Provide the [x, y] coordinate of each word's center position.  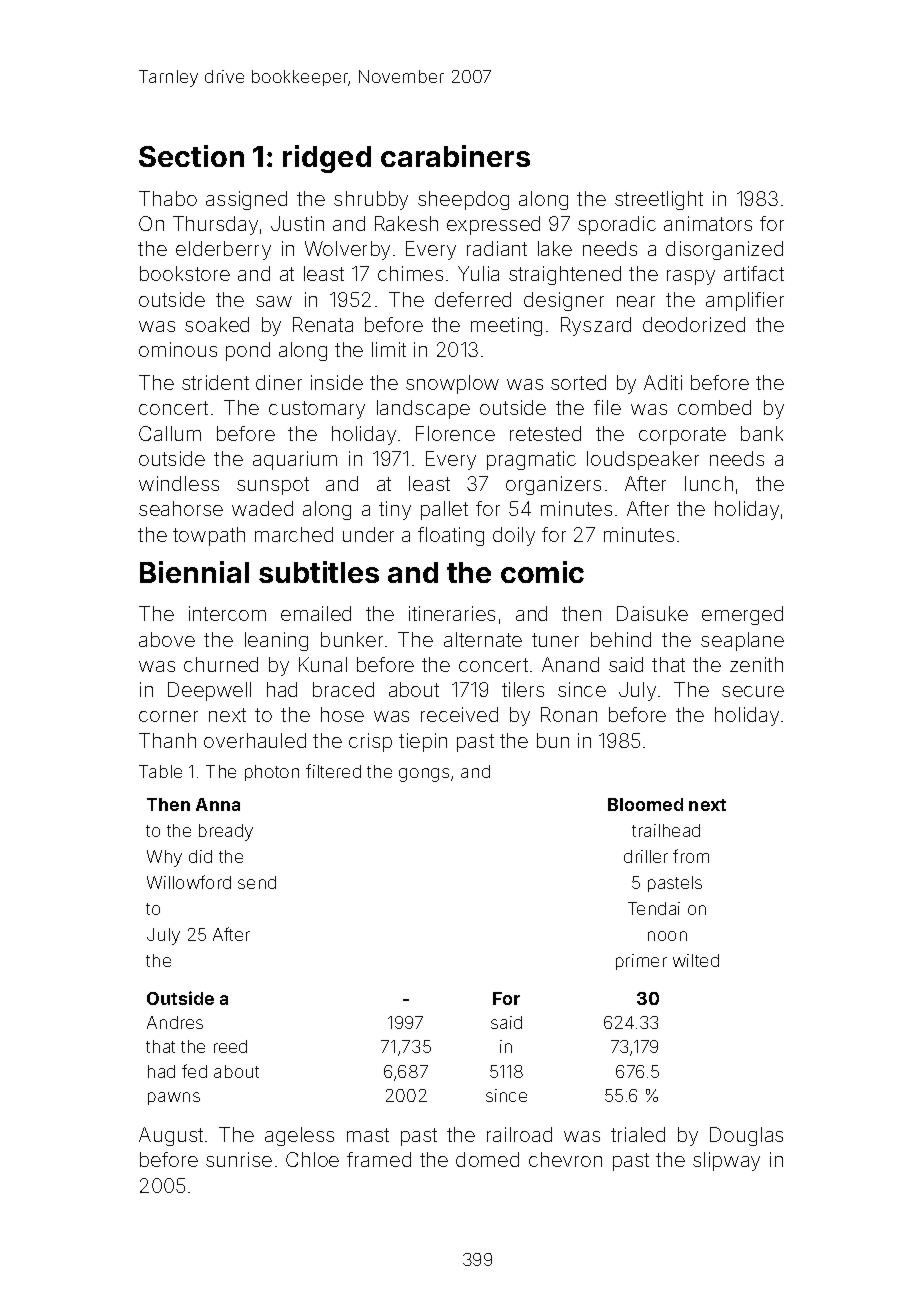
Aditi [663, 382]
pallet [444, 510]
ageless [299, 1136]
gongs [424, 775]
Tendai [654, 908]
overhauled [255, 740]
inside [337, 382]
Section [191, 156]
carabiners [455, 156]
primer [641, 962]
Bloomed [645, 804]
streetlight [659, 200]
